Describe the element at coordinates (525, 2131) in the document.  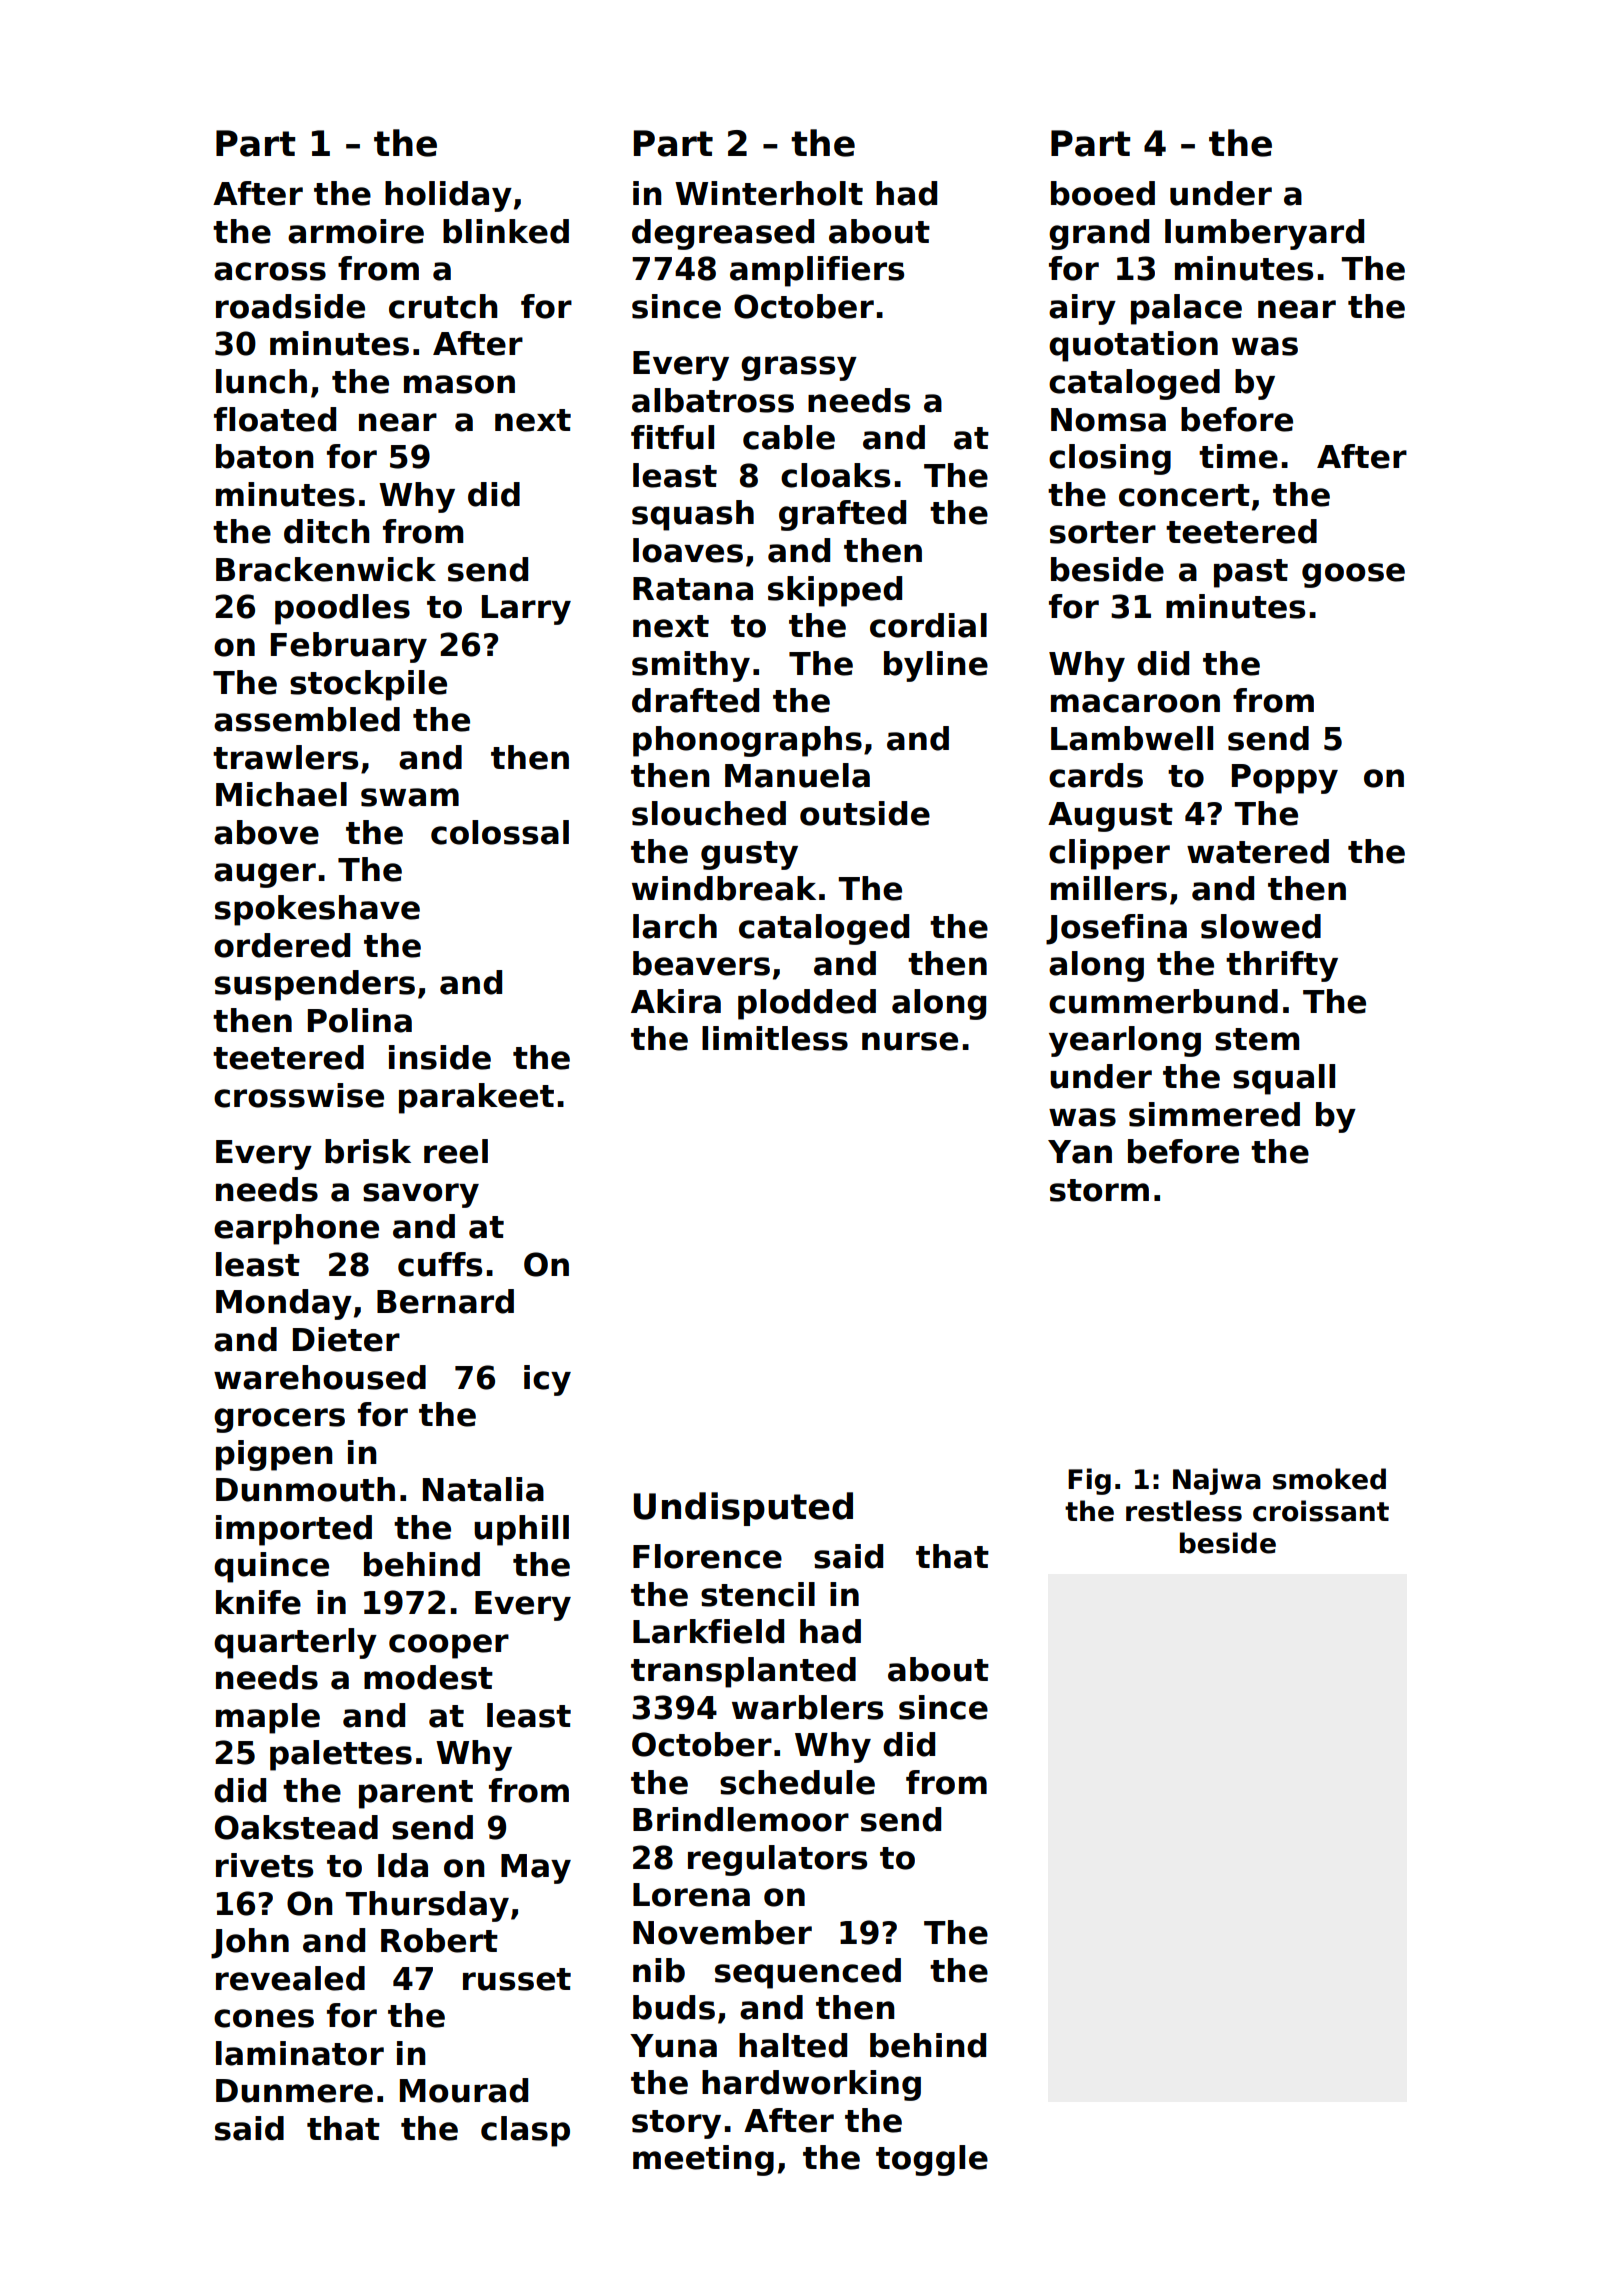
I see `clasp` at that location.
